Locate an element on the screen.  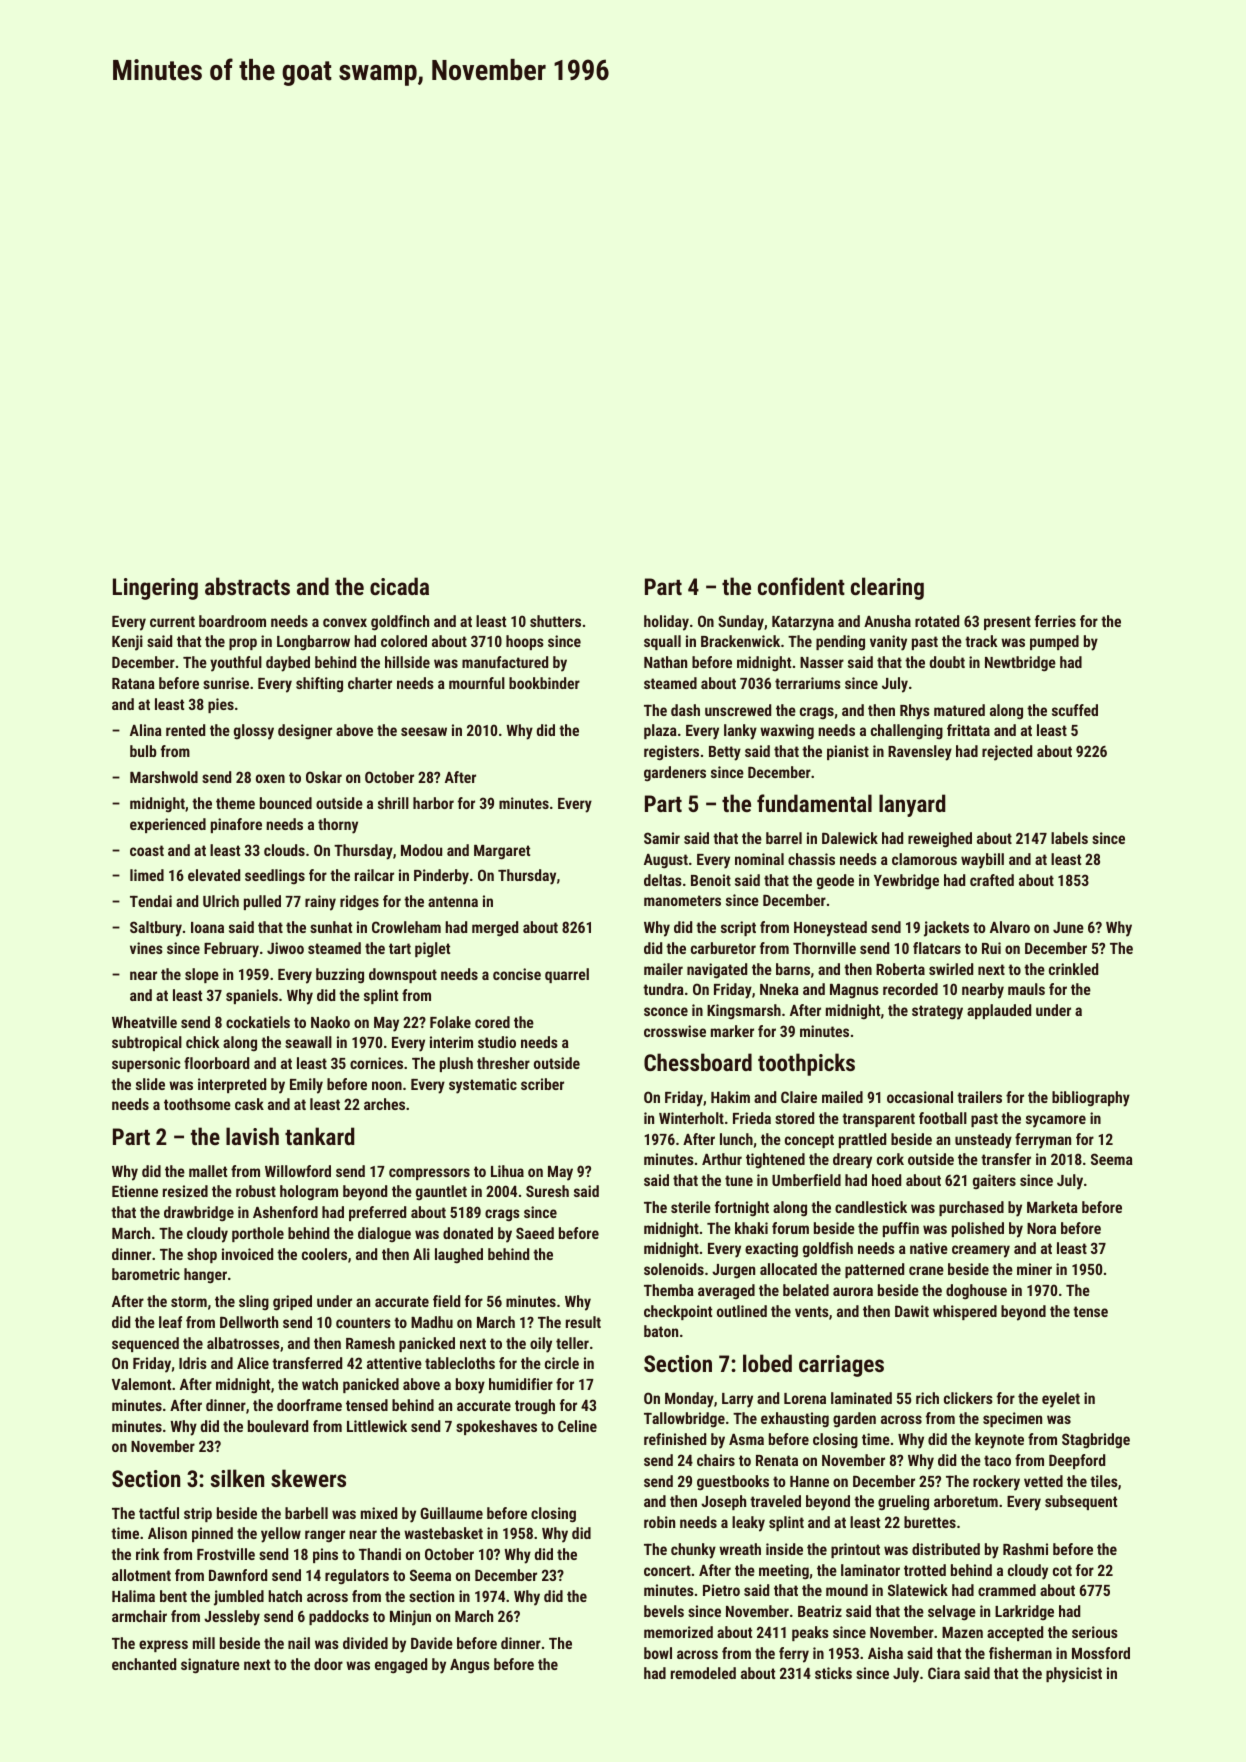
Arthur is located at coordinates (722, 1159).
